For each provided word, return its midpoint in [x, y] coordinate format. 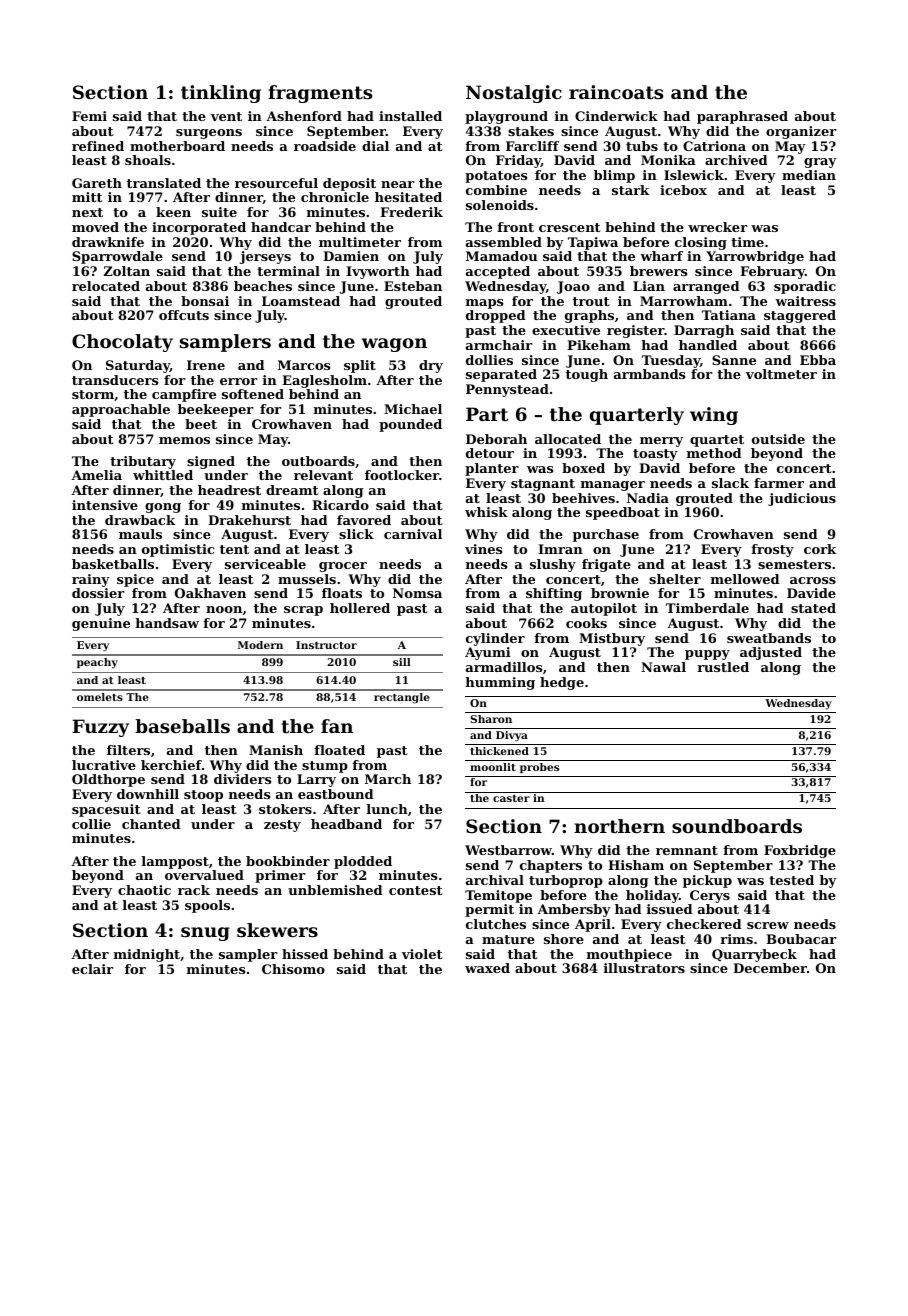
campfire [184, 395]
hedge [562, 683]
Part [487, 414]
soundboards [737, 826]
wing [714, 416]
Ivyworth [378, 272]
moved [95, 227]
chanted [151, 824]
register [636, 331]
